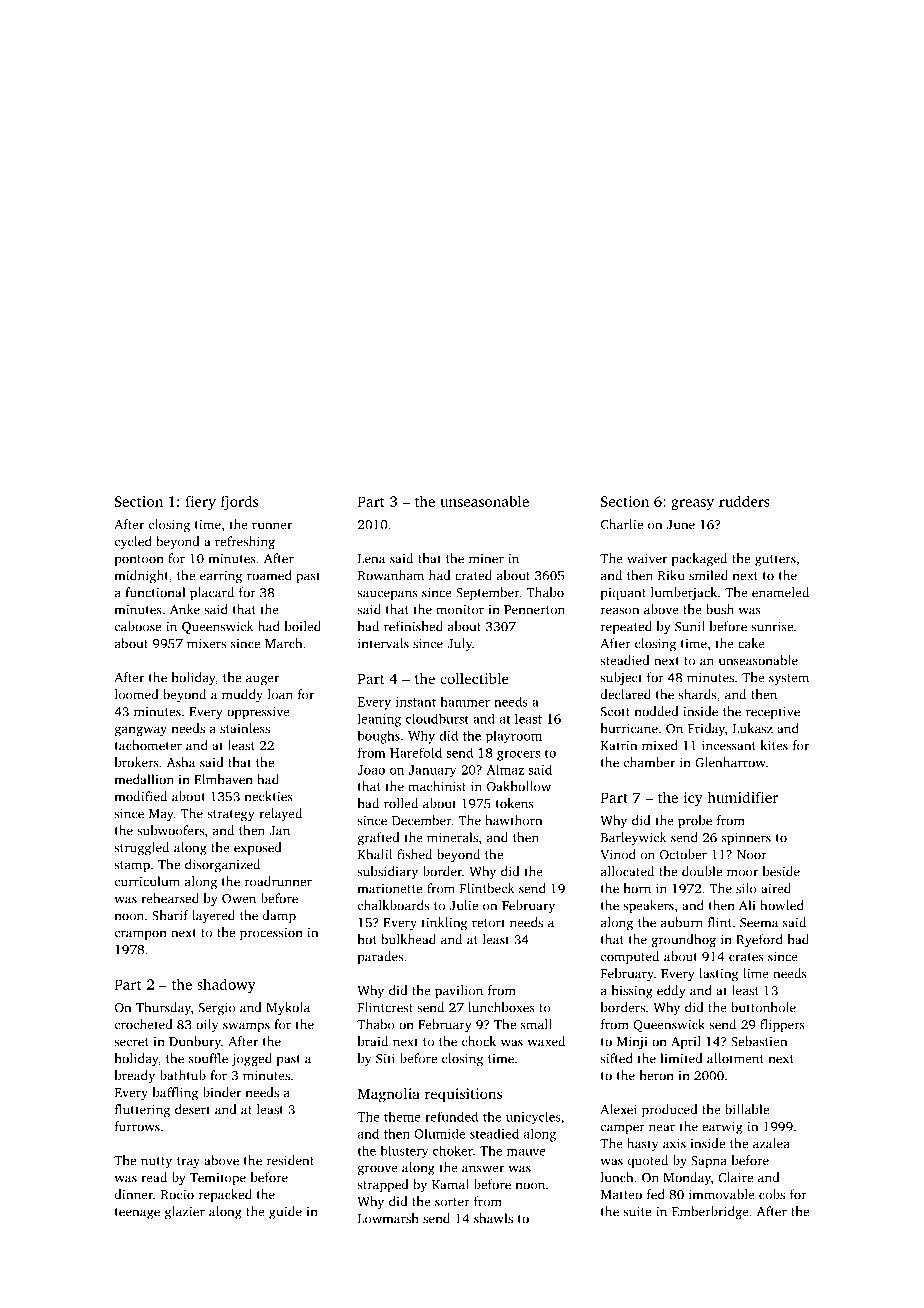 The height and width of the page is (1308, 924). Describe the element at coordinates (285, 1213) in the page. I see `guide` at that location.
